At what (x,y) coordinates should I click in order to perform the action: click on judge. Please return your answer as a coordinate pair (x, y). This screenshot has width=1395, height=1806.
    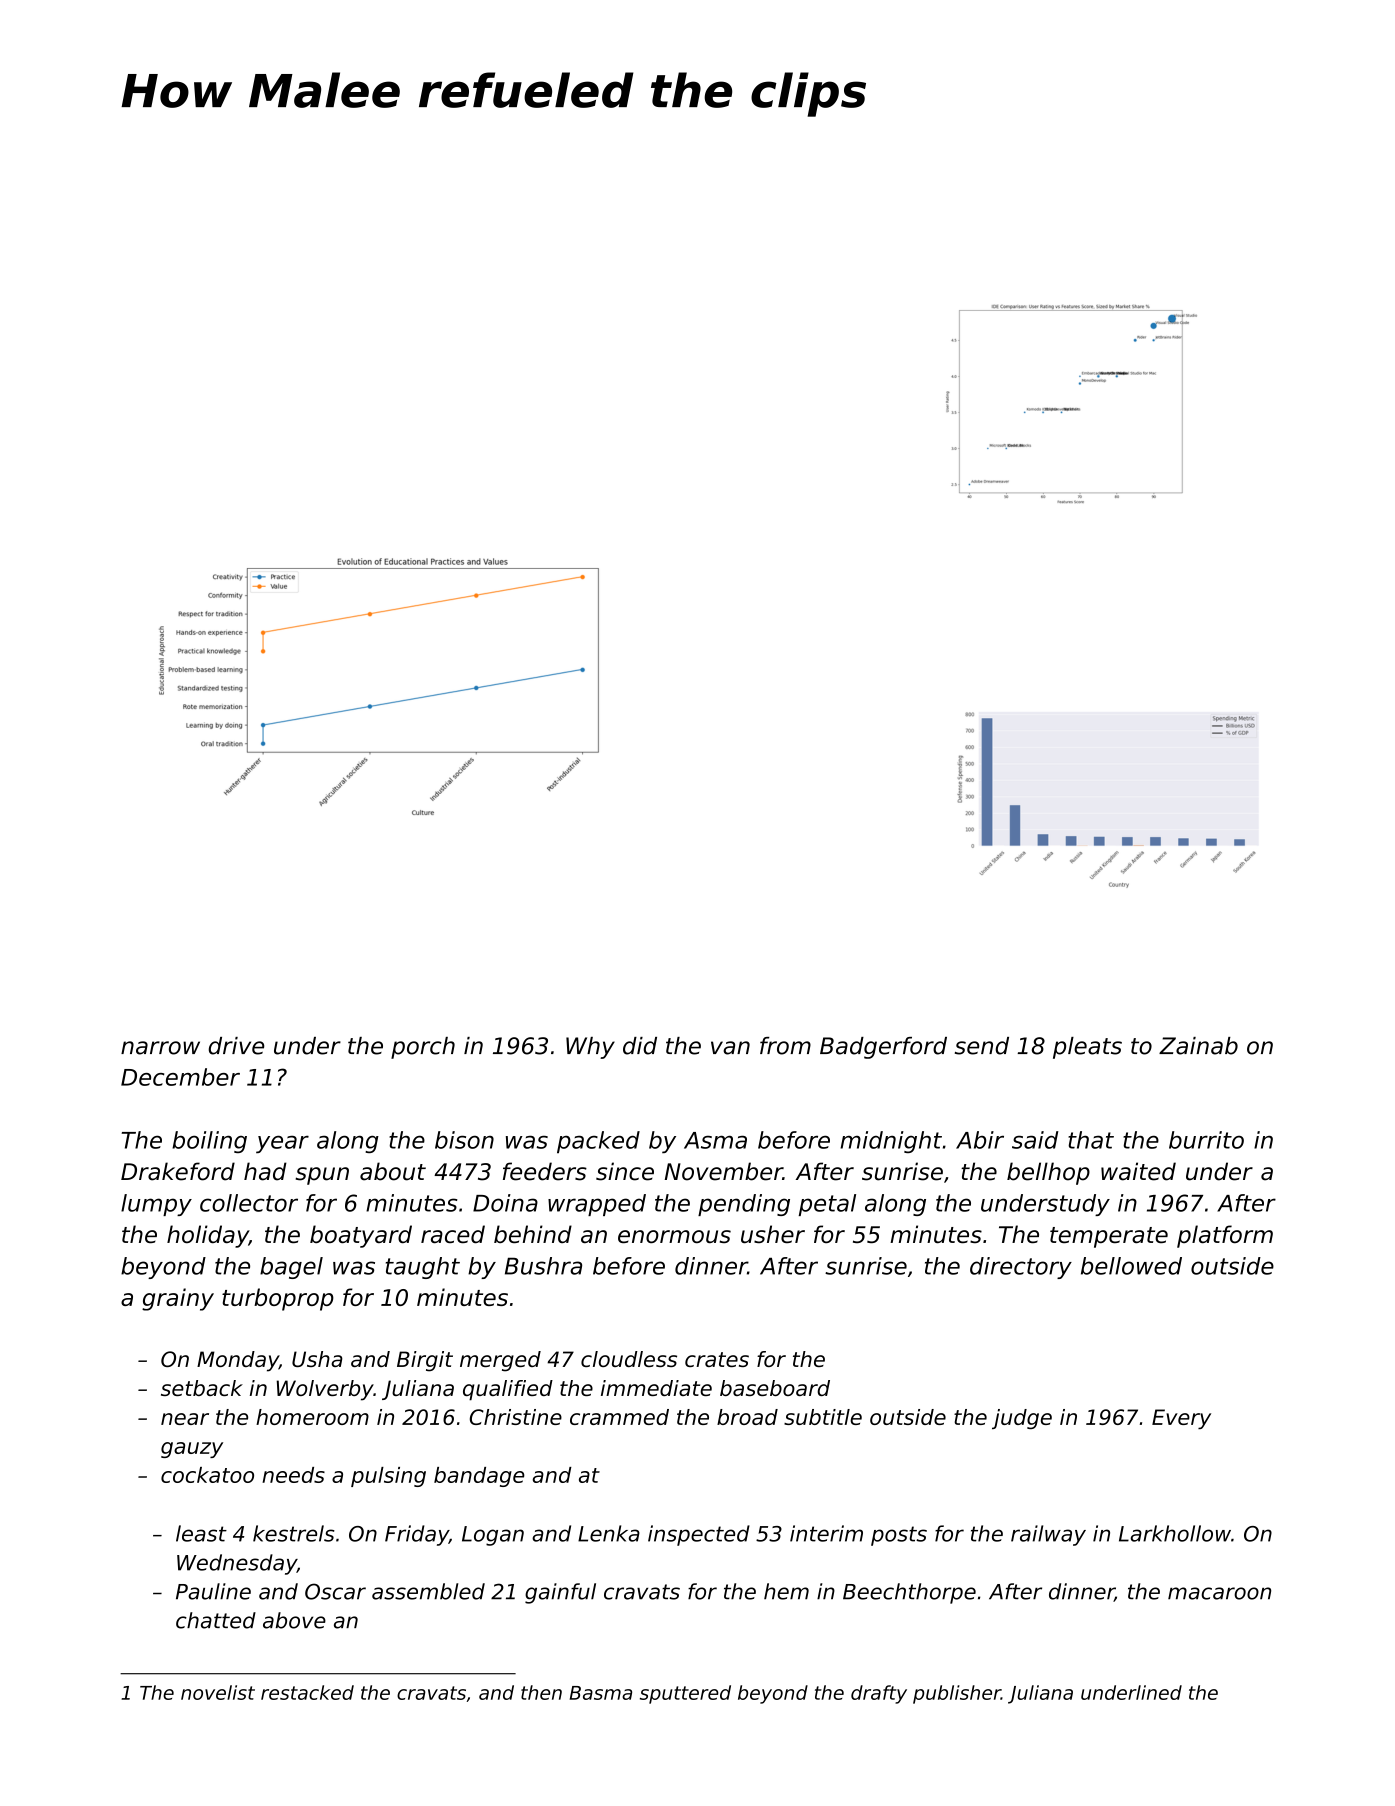
    Looking at the image, I should click on (1022, 1419).
